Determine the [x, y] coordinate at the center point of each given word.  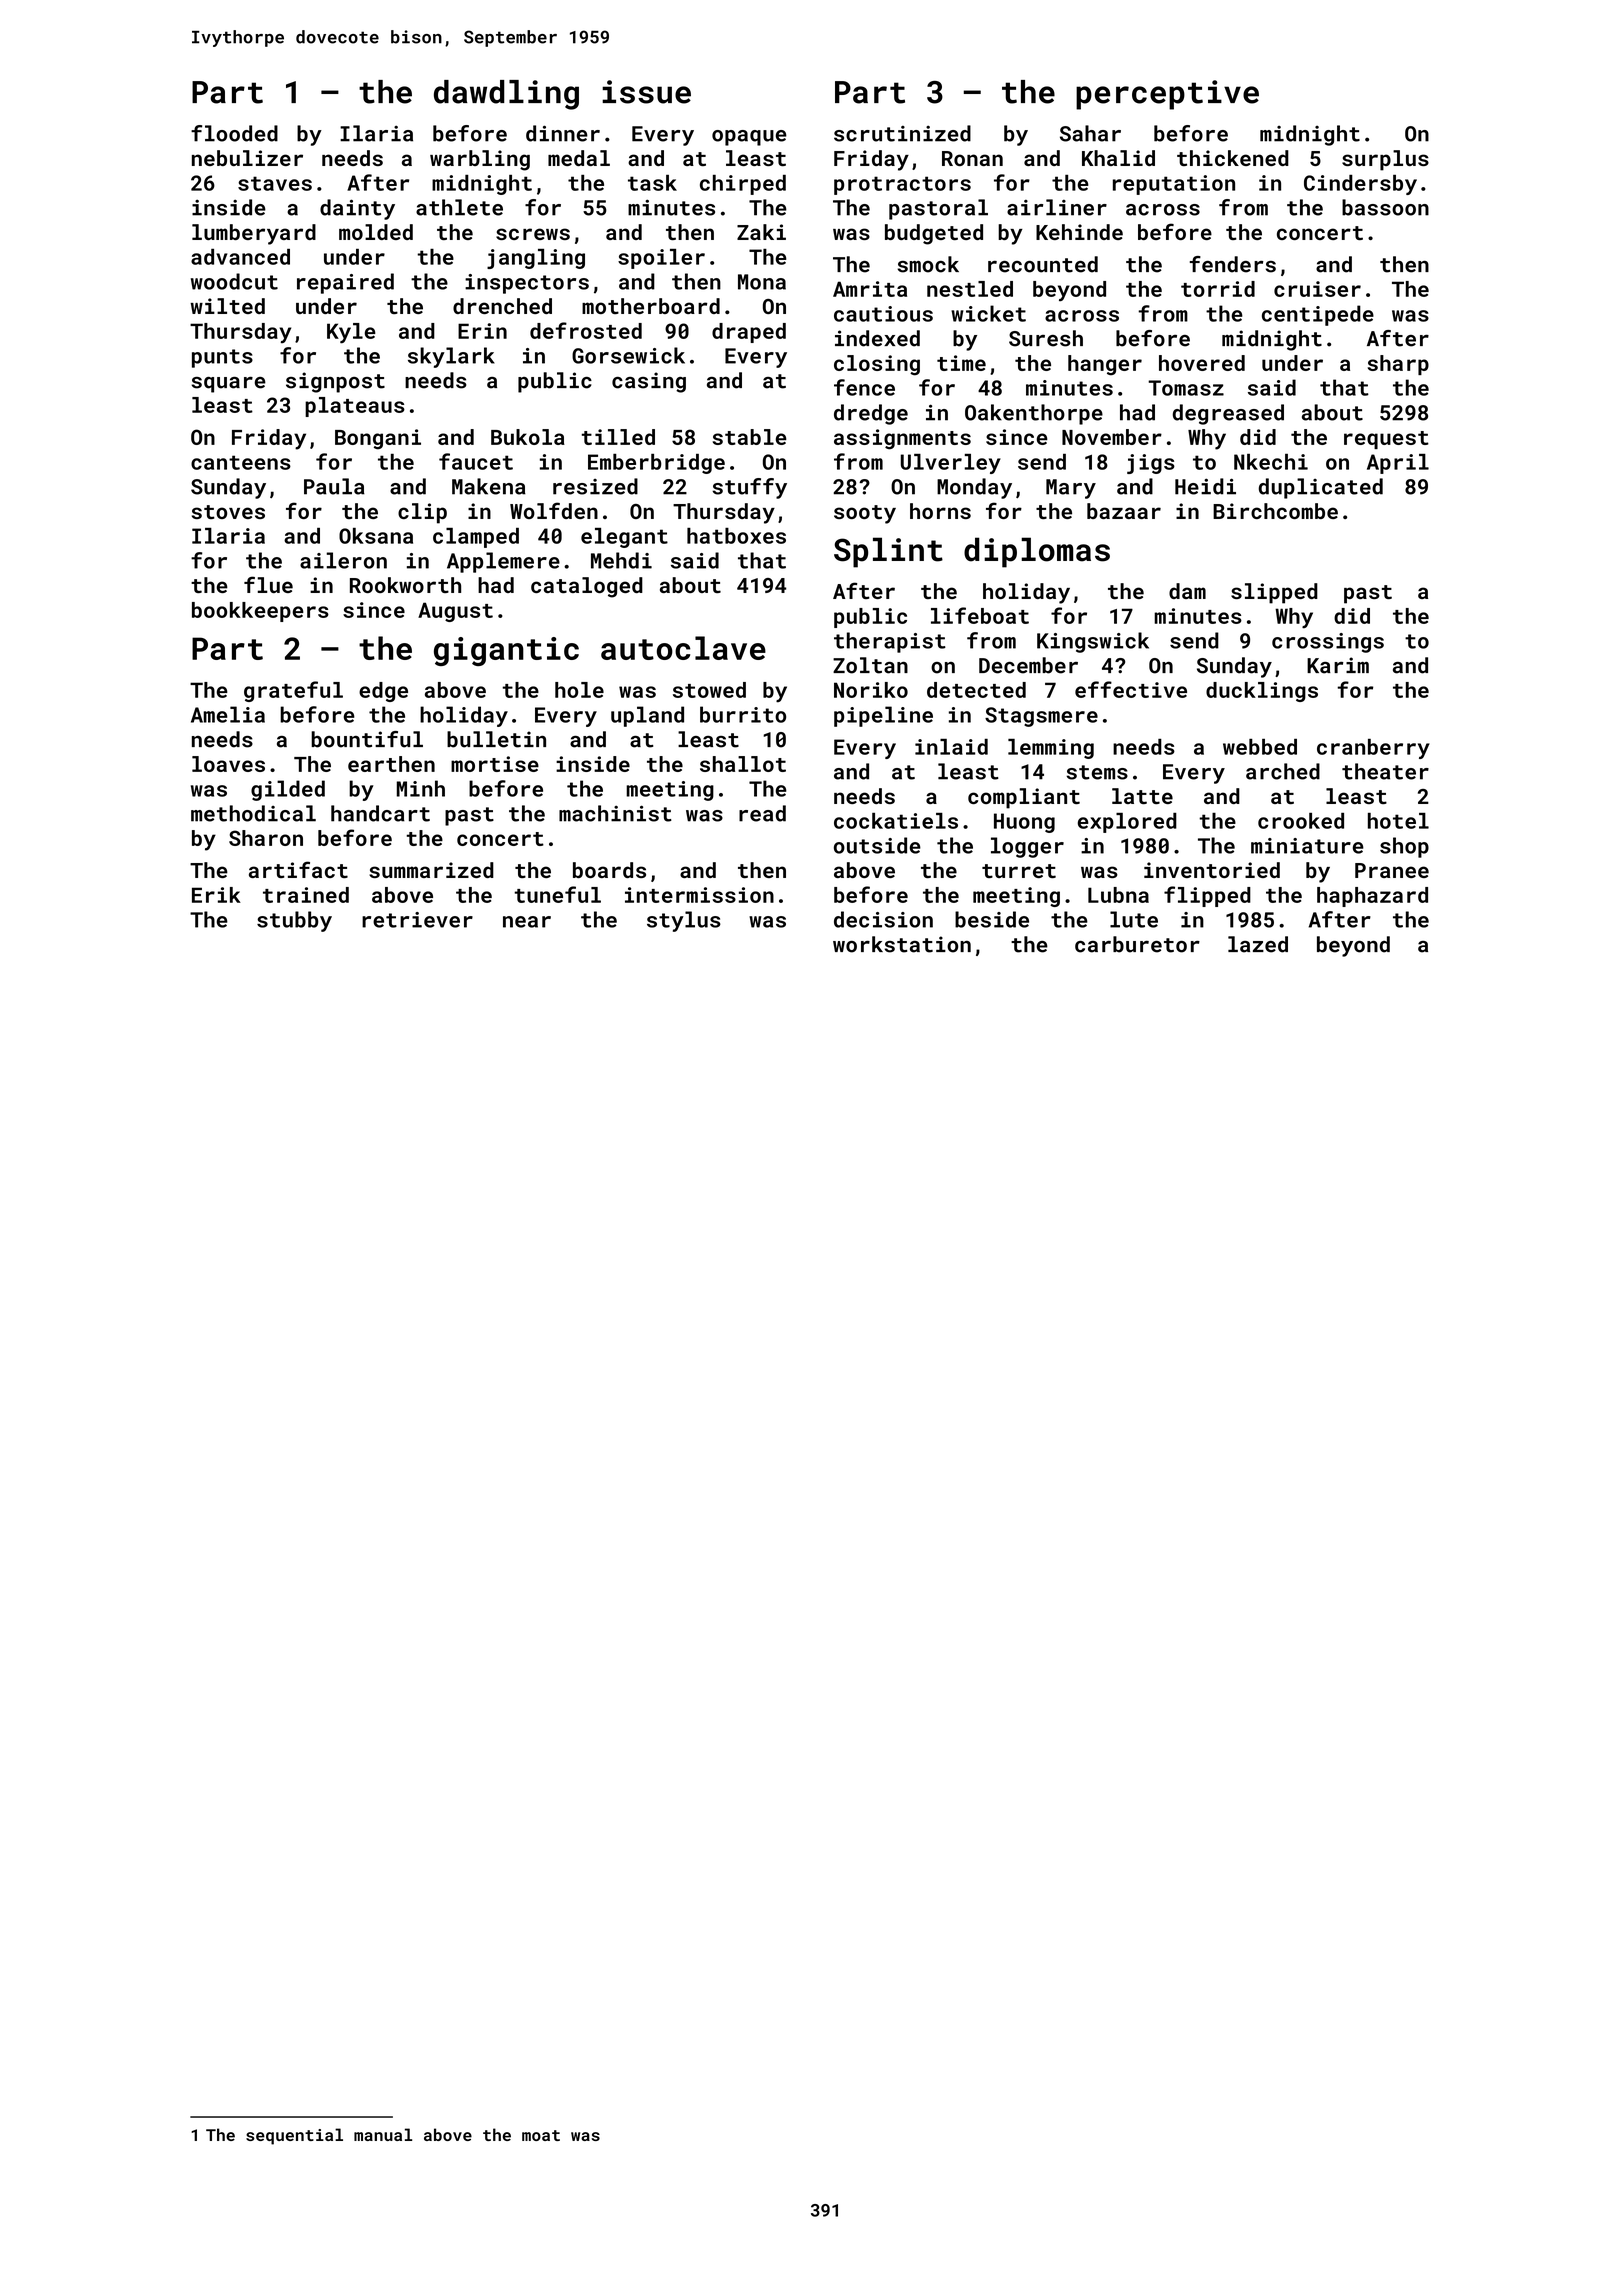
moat [541, 2135]
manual [383, 2134]
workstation [902, 944]
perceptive [1167, 95]
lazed [1258, 944]
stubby [294, 921]
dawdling [506, 95]
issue [646, 92]
